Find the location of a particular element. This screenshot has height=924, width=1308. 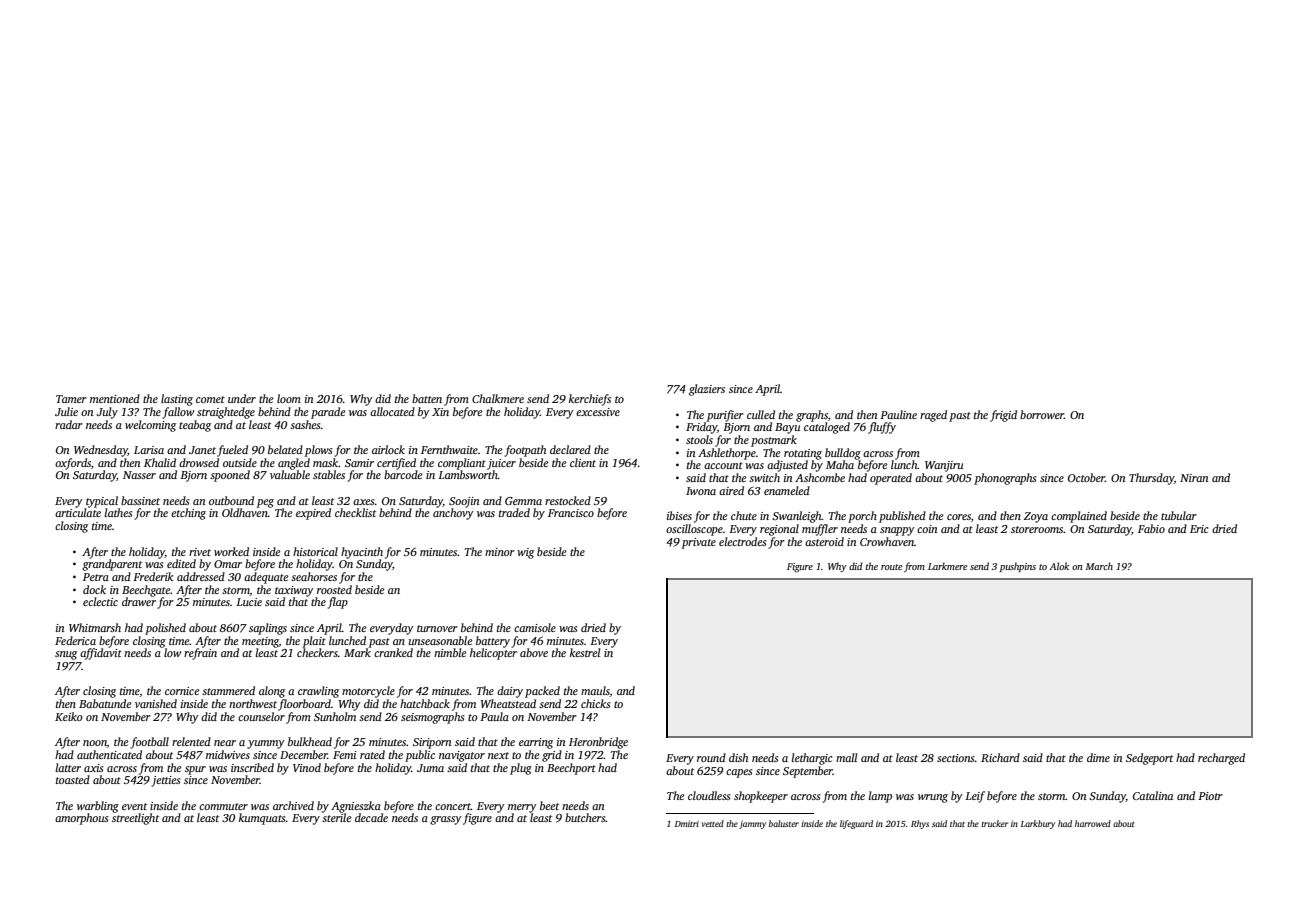

butchers is located at coordinates (585, 817).
